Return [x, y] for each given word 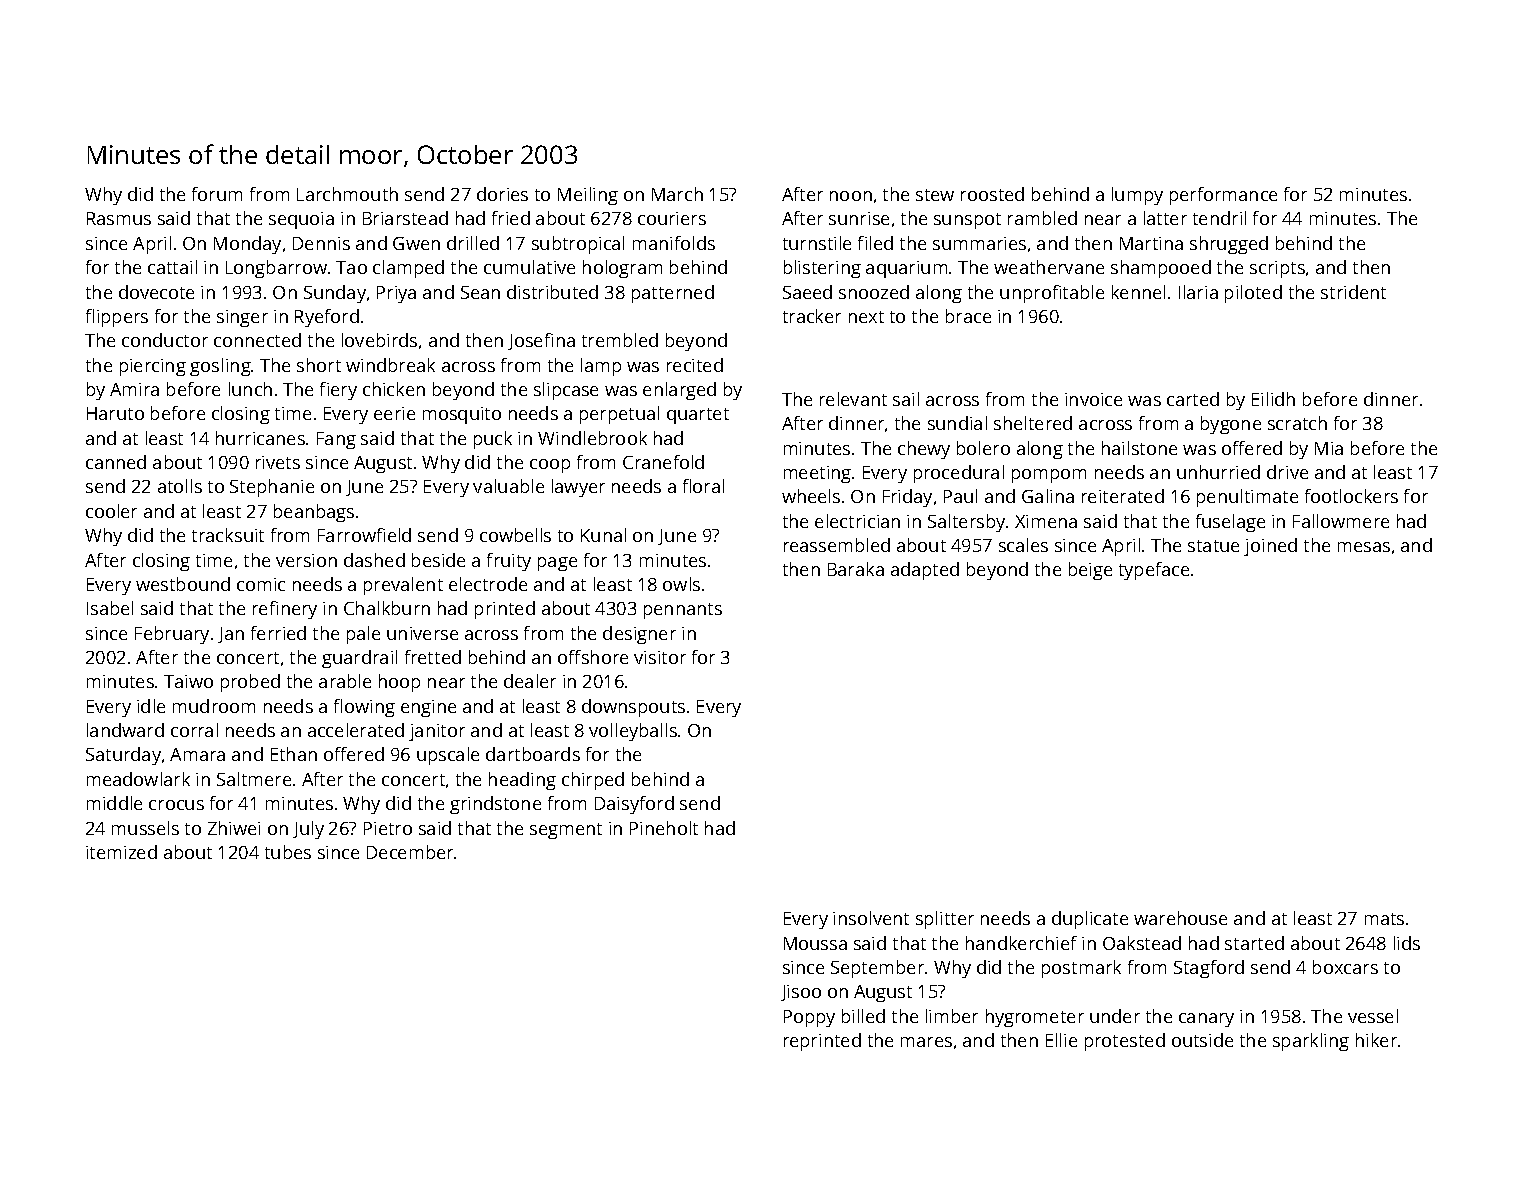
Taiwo [188, 681]
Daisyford [634, 805]
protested [1125, 1042]
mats [1384, 919]
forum [217, 194]
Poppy [809, 1018]
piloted [1253, 294]
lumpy [1137, 196]
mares [926, 1042]
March [677, 194]
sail [906, 399]
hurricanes [260, 438]
